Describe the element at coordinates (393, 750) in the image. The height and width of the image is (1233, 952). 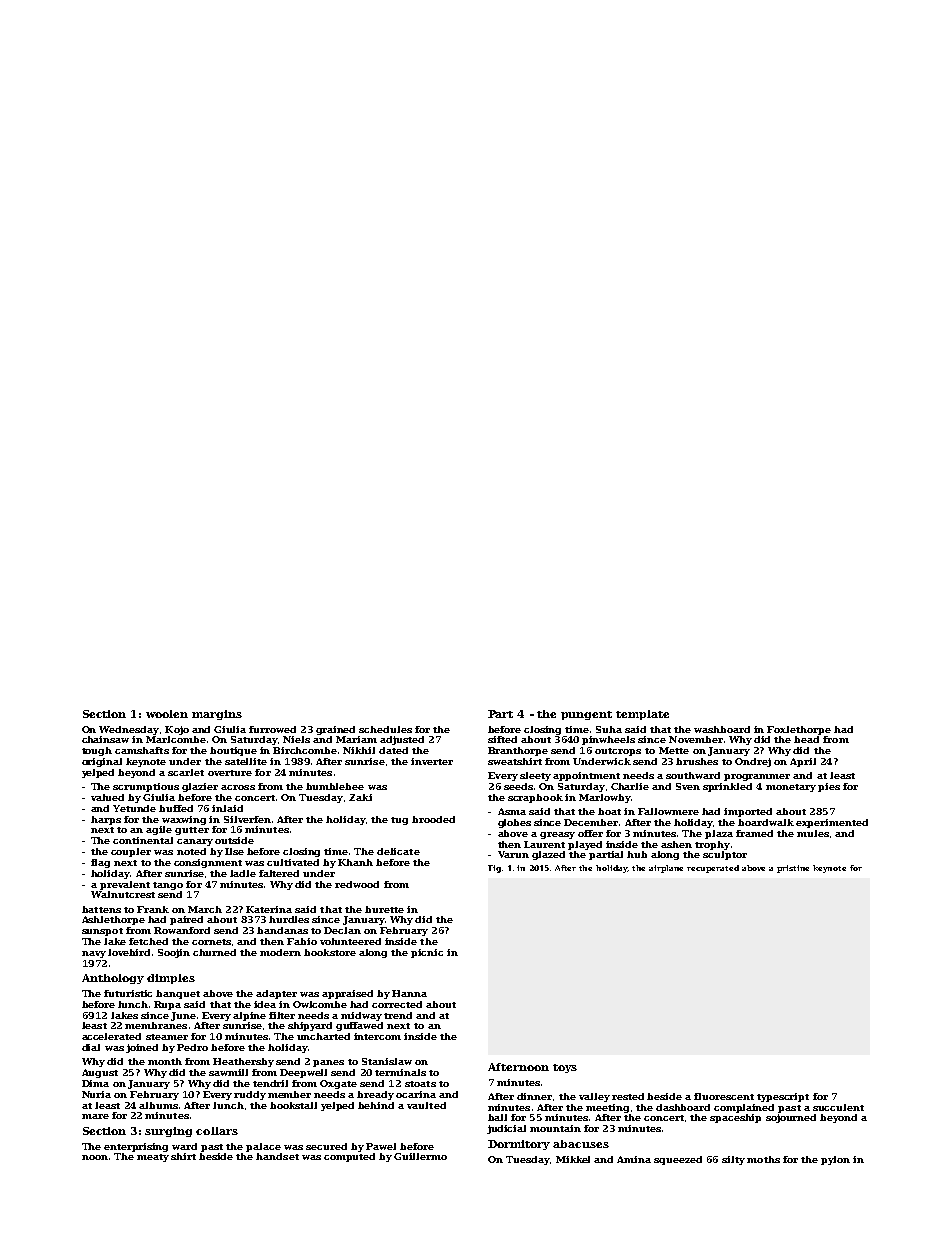
I see `dated` at that location.
